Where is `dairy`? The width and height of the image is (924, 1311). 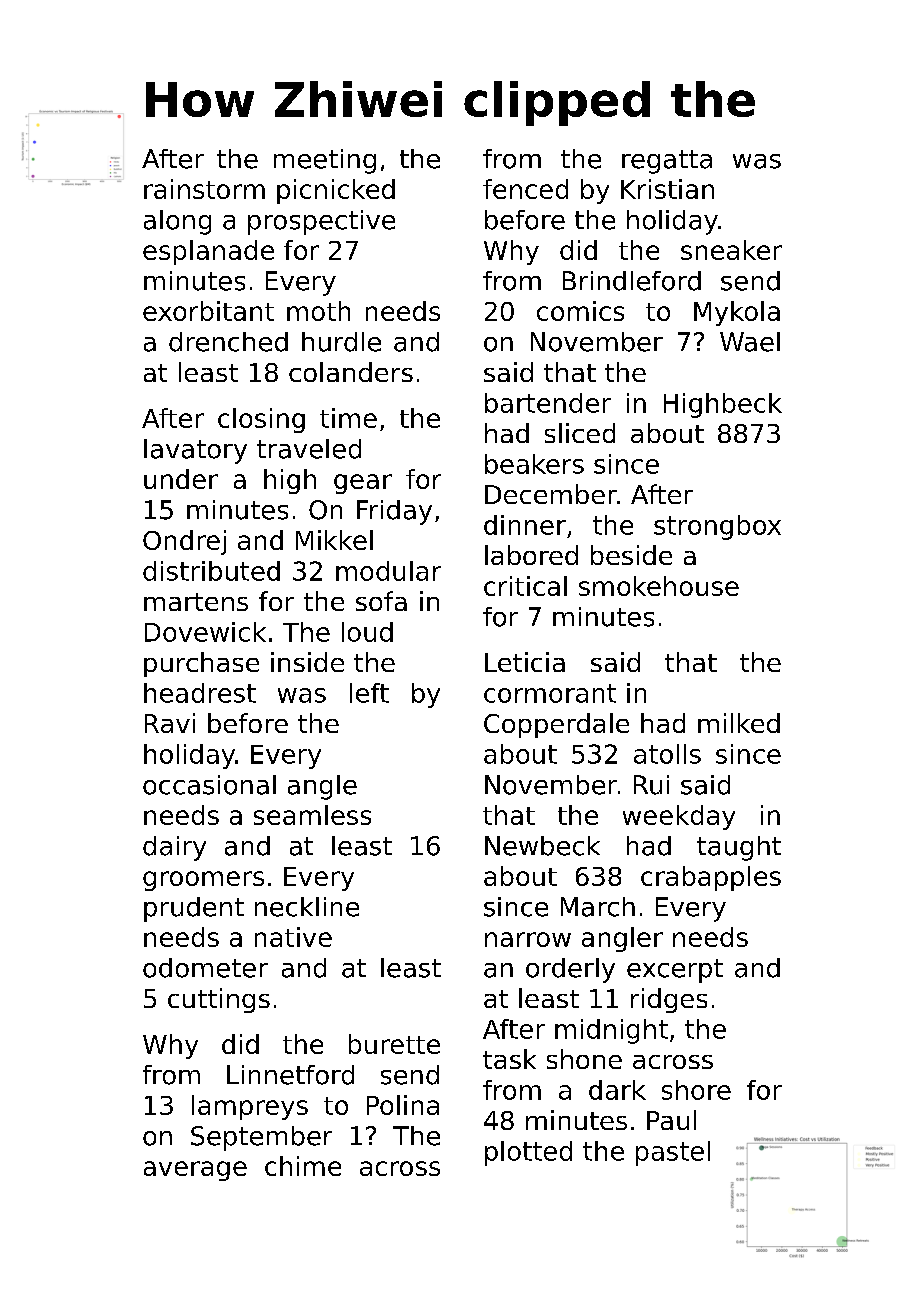
dairy is located at coordinates (174, 848).
